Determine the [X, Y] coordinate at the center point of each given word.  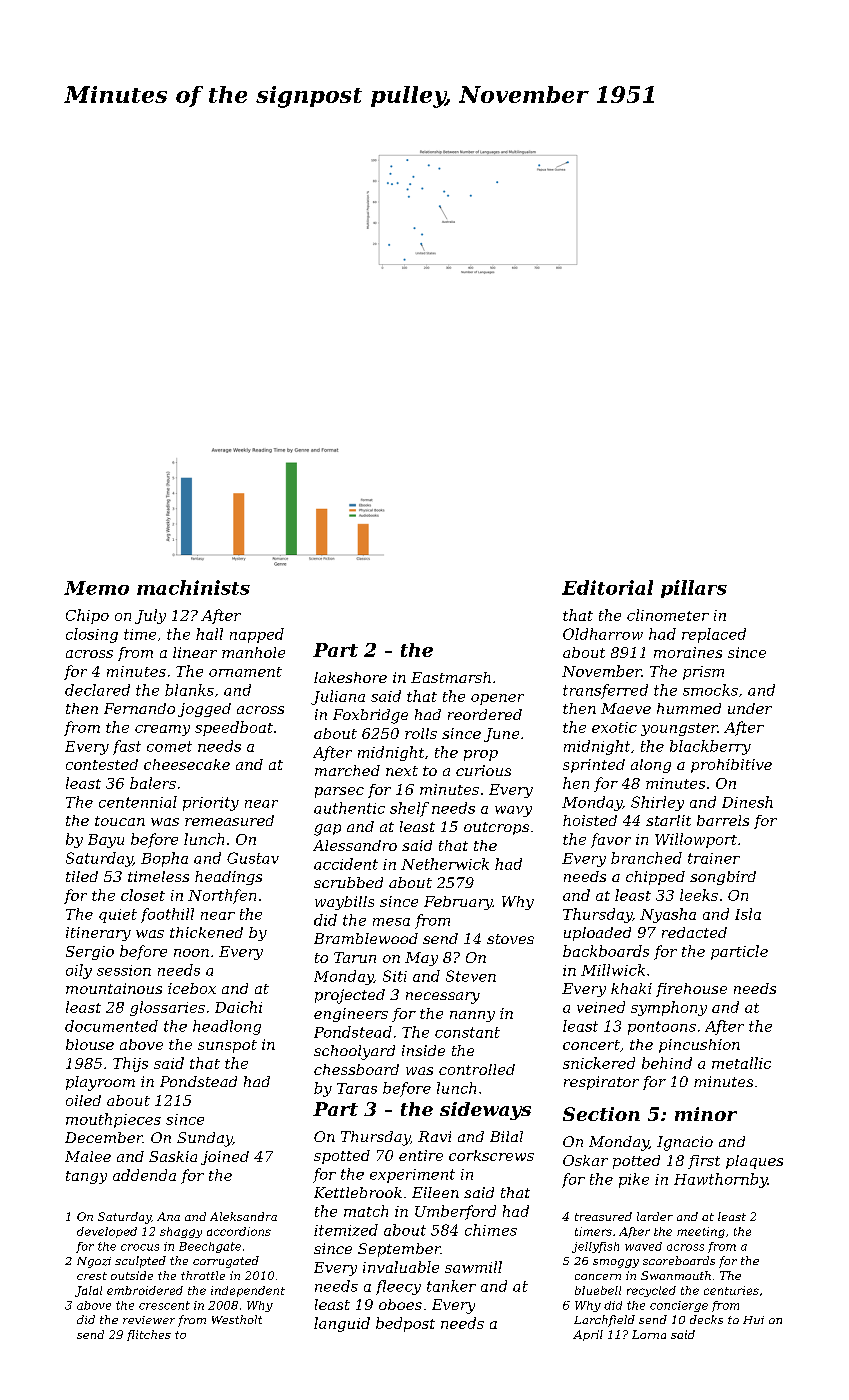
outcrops [496, 828]
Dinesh [747, 802]
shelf [409, 809]
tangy [86, 1177]
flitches [149, 1335]
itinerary [98, 934]
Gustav [253, 858]
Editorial [607, 587]
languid [342, 1324]
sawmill [473, 1267]
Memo [96, 588]
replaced [714, 635]
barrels [723, 820]
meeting [701, 1232]
